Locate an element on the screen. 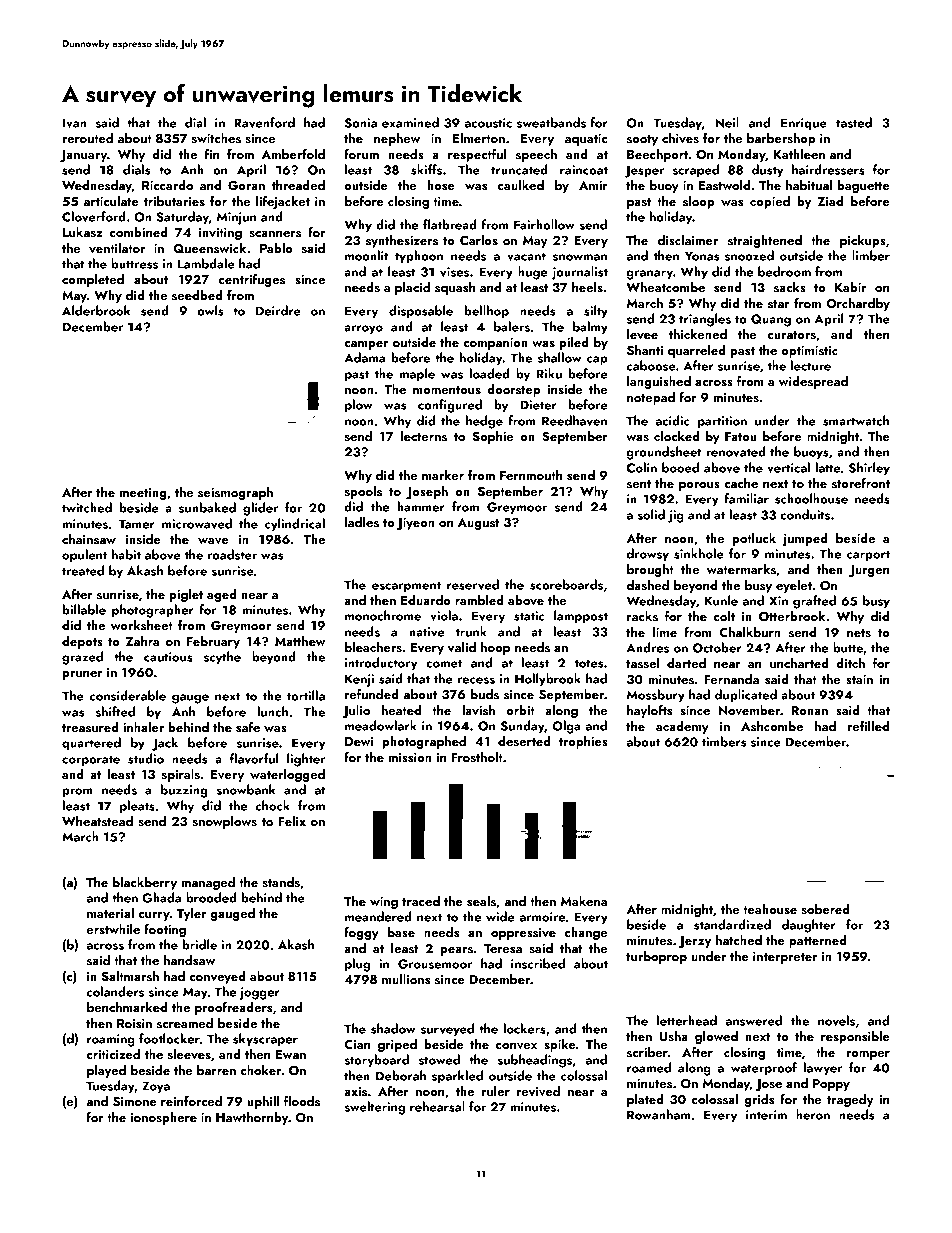  loaded is located at coordinates (490, 373).
